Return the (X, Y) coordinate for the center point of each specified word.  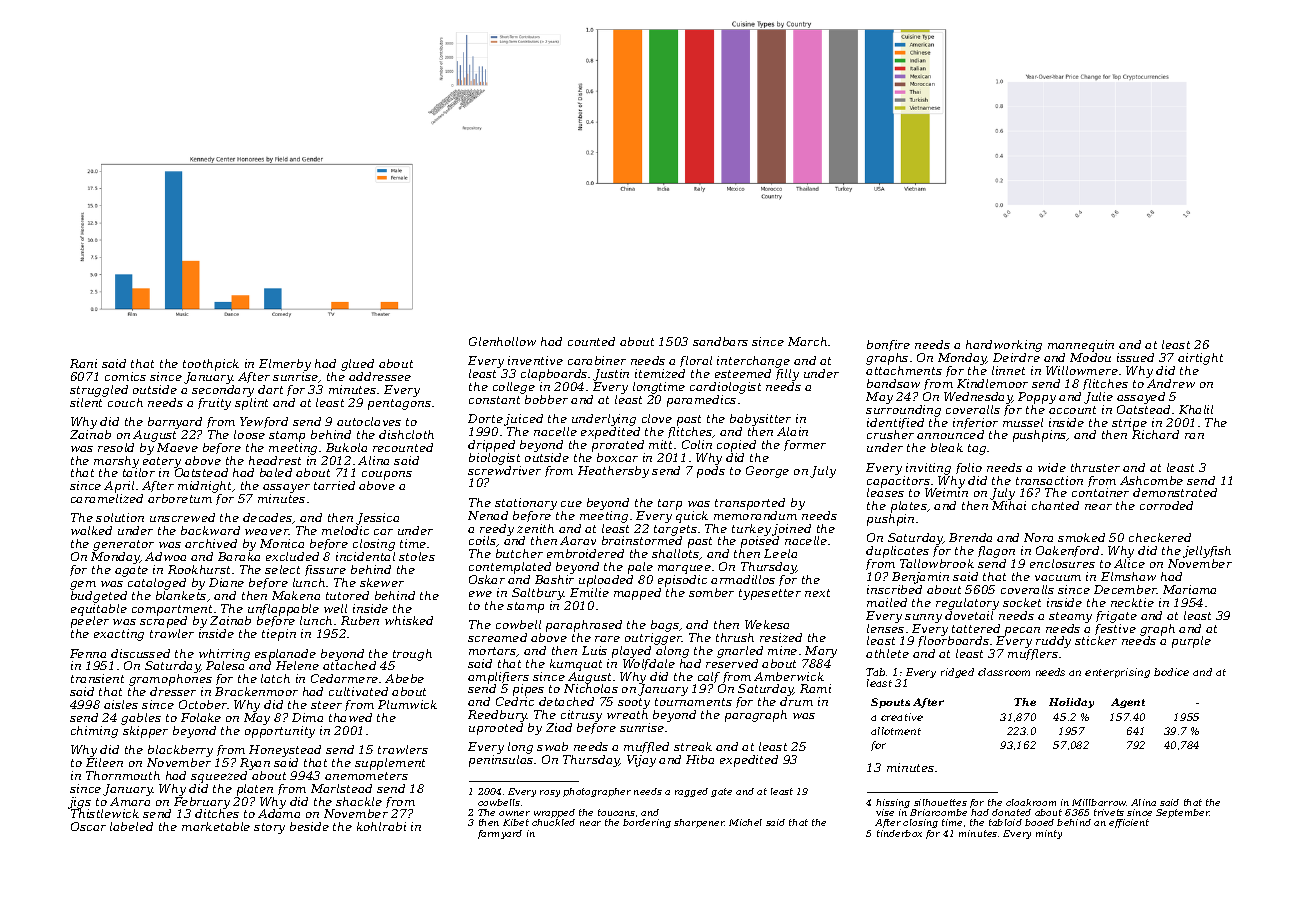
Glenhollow (502, 341)
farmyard (500, 834)
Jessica (377, 519)
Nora (1038, 537)
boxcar (617, 457)
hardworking (1004, 346)
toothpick (211, 365)
